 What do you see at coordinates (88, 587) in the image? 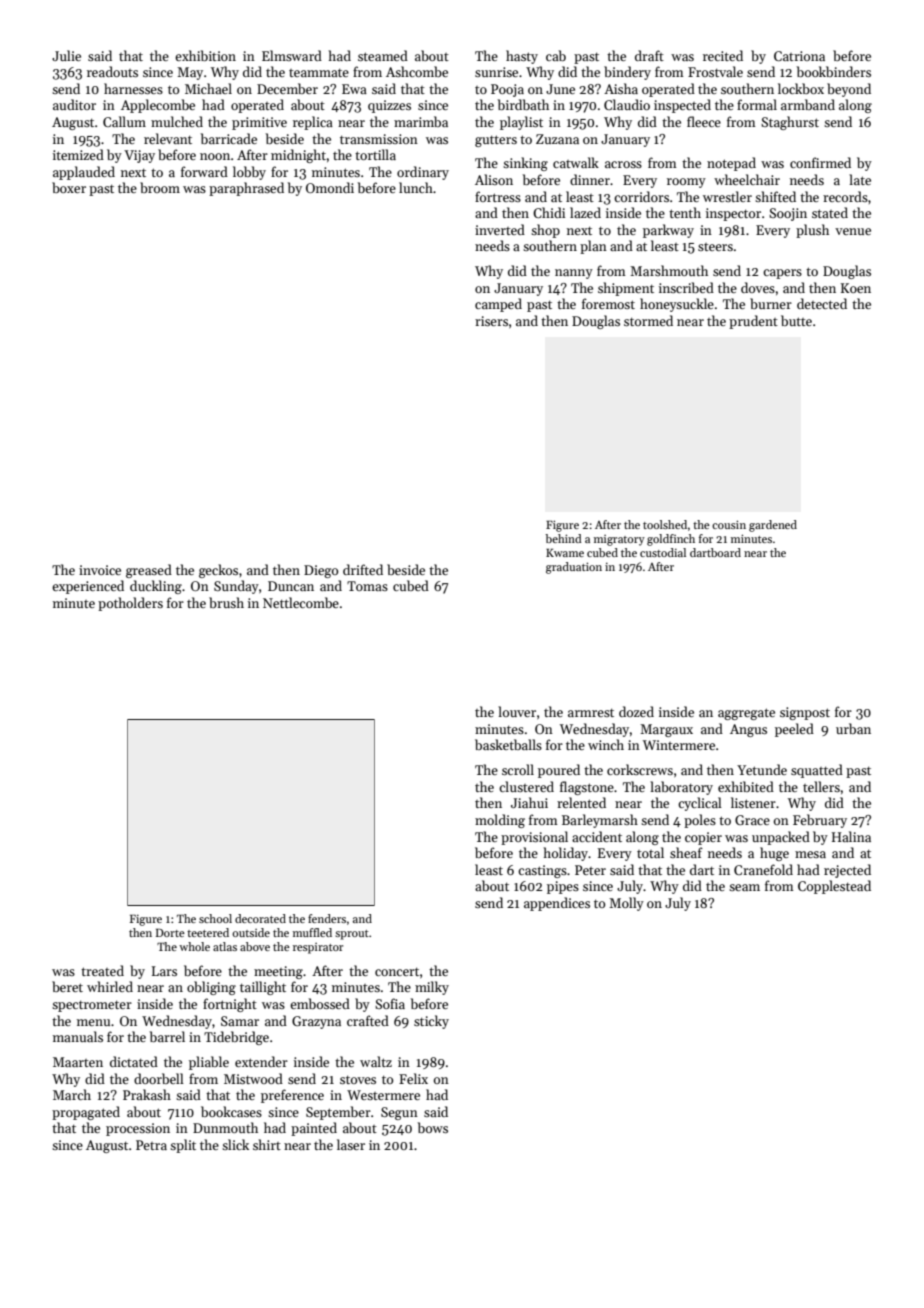
I see `experienced` at bounding box center [88, 587].
